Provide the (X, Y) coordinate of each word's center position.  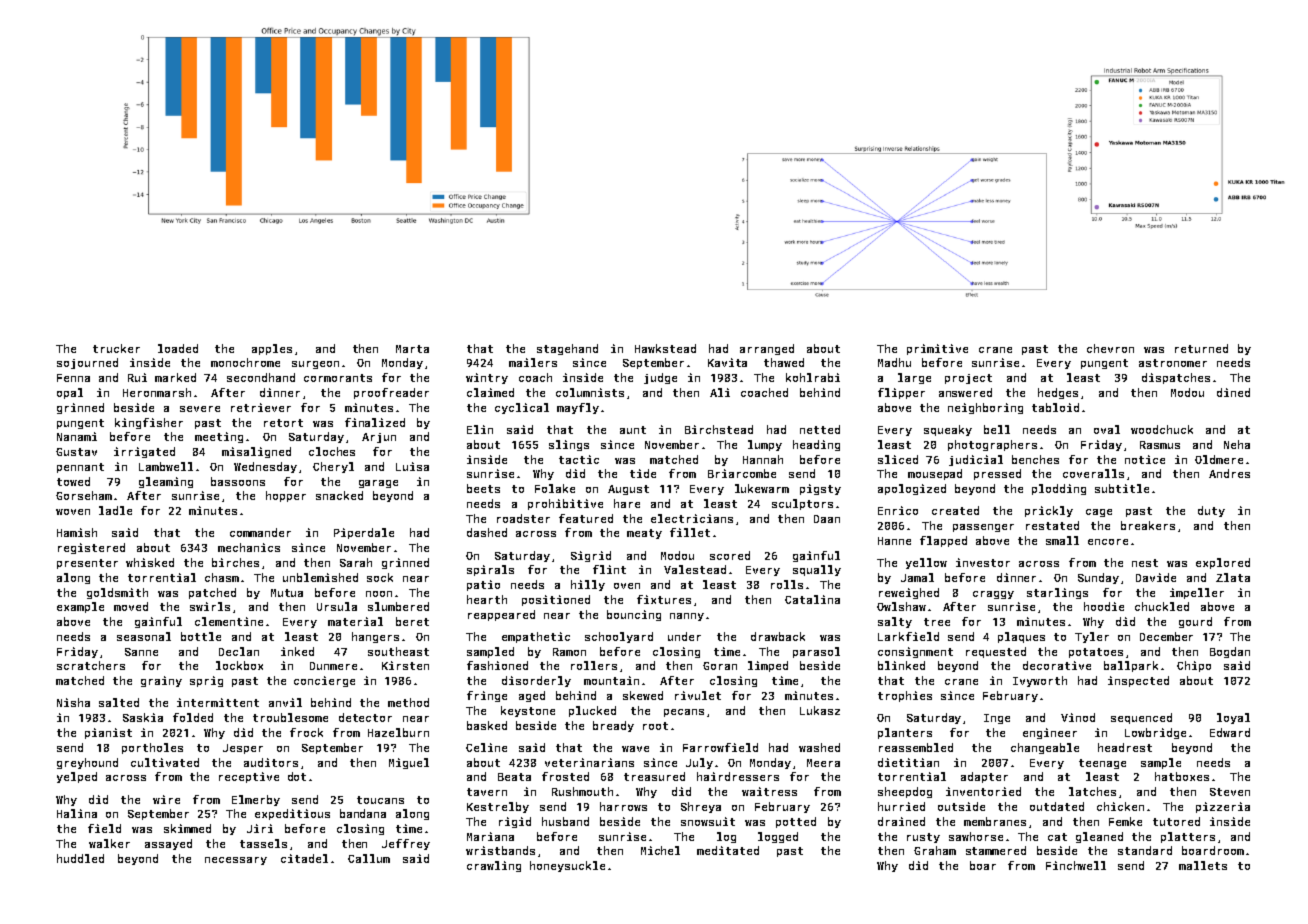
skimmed (187, 828)
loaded (178, 348)
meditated (728, 850)
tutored (1176, 821)
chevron (1110, 348)
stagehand (567, 349)
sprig (206, 681)
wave (635, 749)
